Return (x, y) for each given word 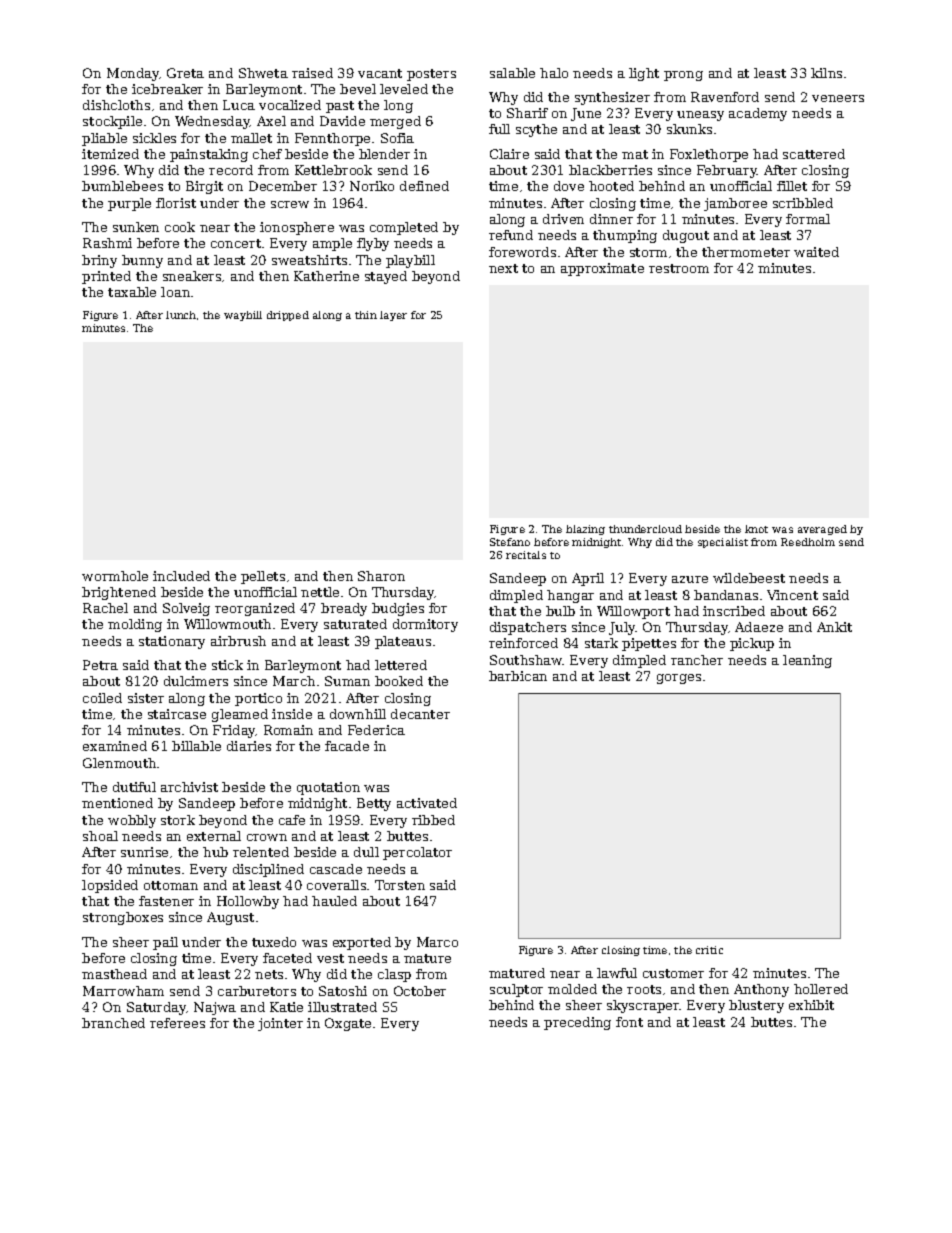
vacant (380, 73)
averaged (822, 530)
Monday (133, 74)
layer (393, 316)
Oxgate (348, 1024)
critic (709, 950)
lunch (181, 315)
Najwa (215, 1008)
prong (683, 76)
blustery (756, 1006)
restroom (679, 268)
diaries (249, 746)
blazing (585, 530)
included (181, 576)
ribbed (433, 820)
